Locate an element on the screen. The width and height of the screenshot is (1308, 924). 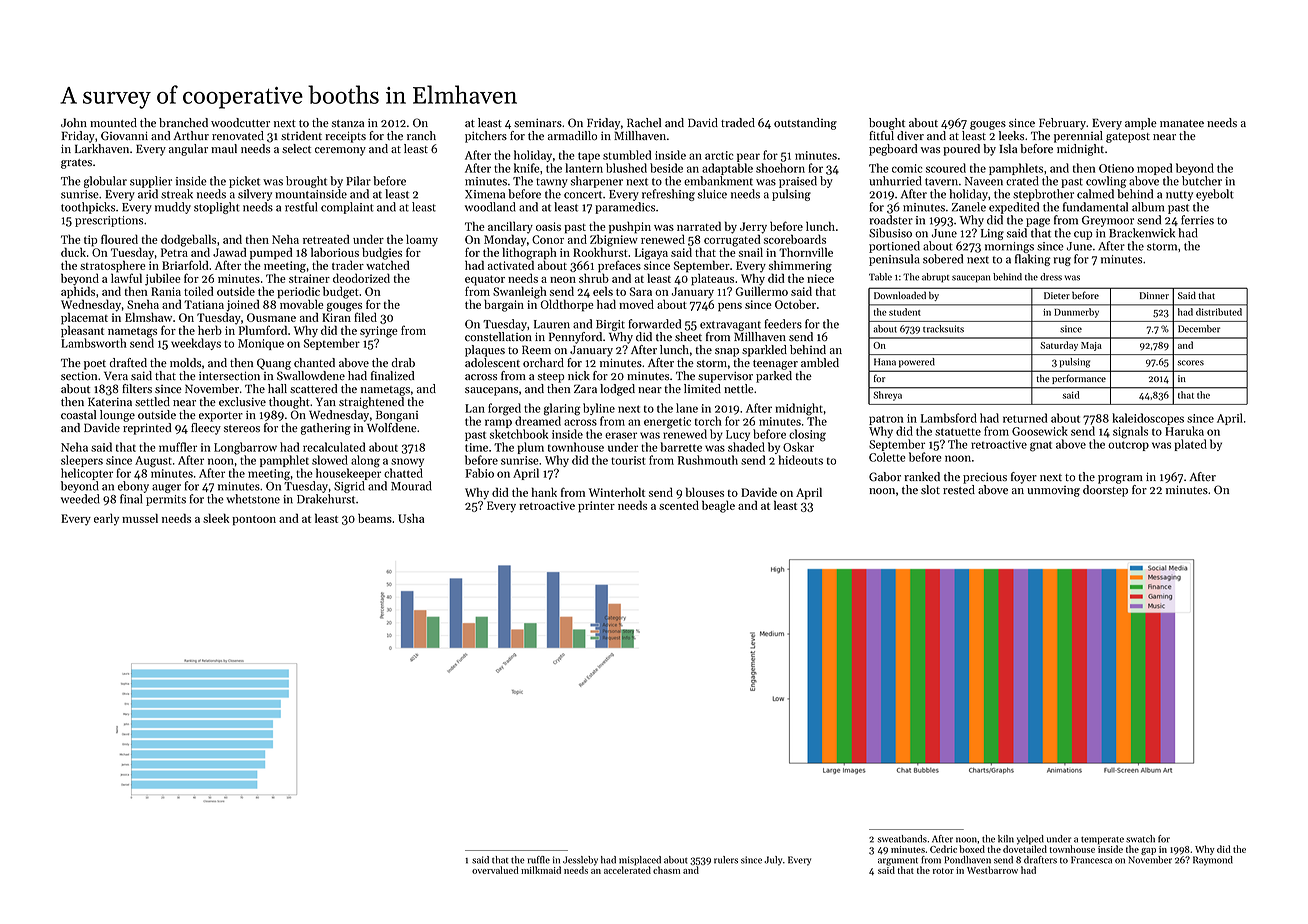
distributed is located at coordinates (1219, 312).
